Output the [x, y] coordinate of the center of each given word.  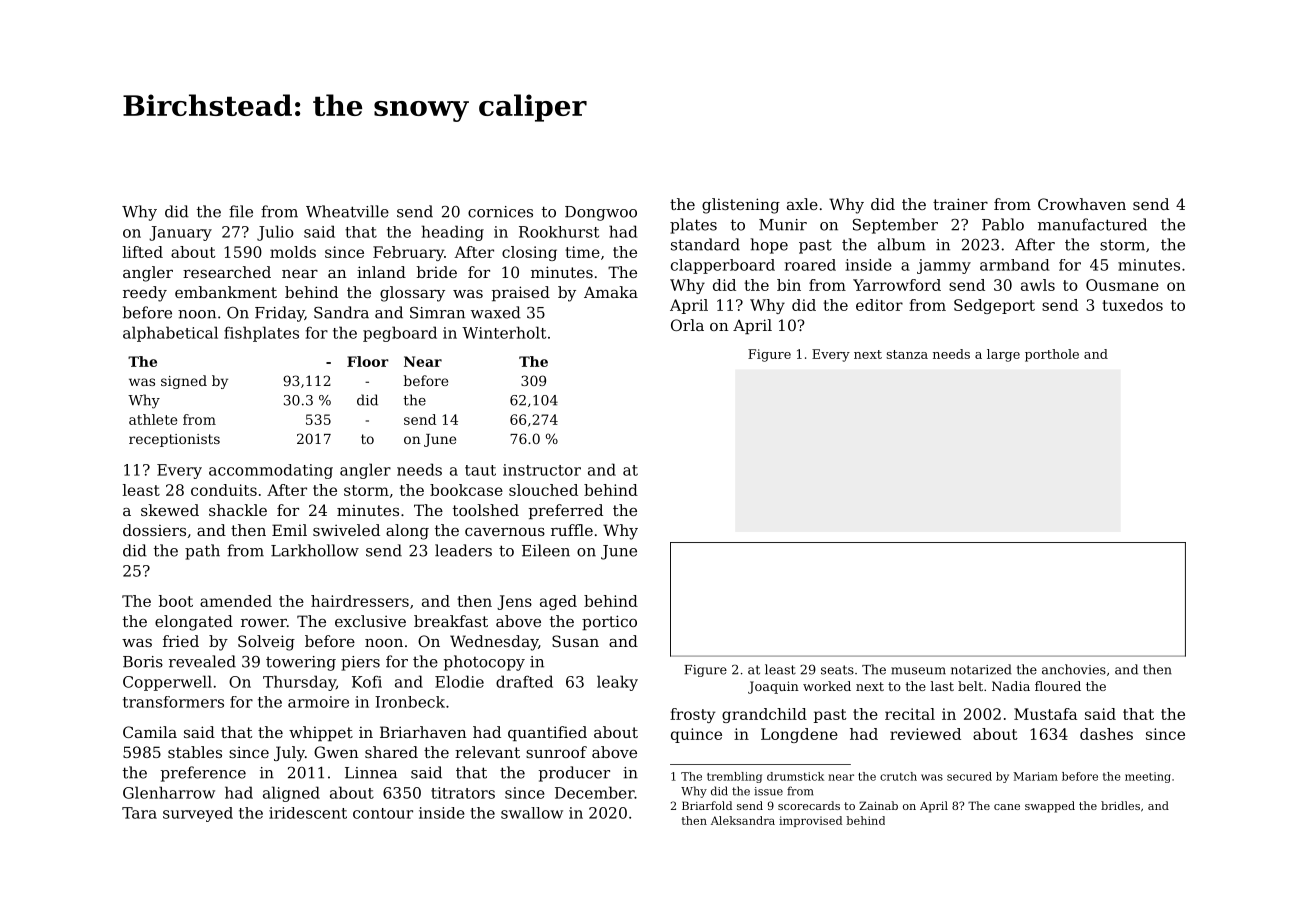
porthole [1052, 355]
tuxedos [1132, 305]
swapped [1050, 807]
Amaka [611, 292]
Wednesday [494, 643]
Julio [275, 233]
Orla [687, 325]
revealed [202, 661]
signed [184, 382]
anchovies [1074, 669]
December [595, 792]
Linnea [371, 773]
